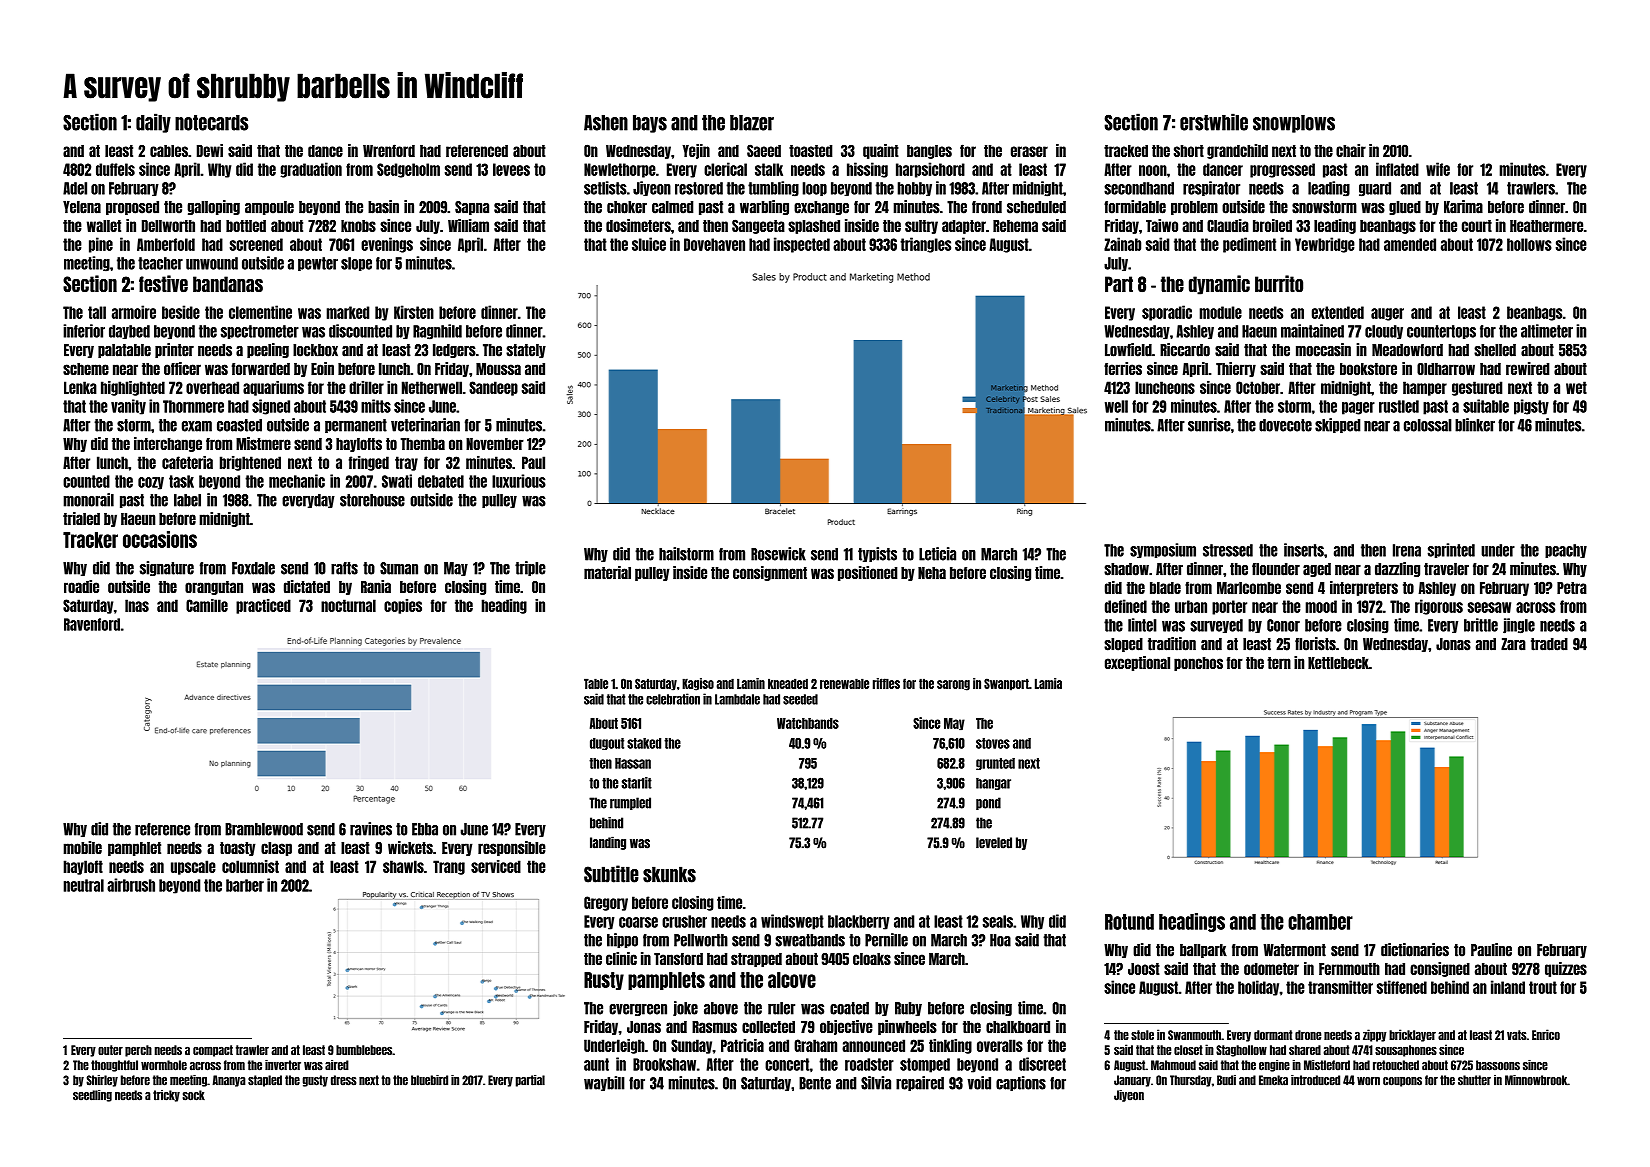  Describe the element at coordinates (1021, 1083) in the screenshot. I see `captions` at that location.
